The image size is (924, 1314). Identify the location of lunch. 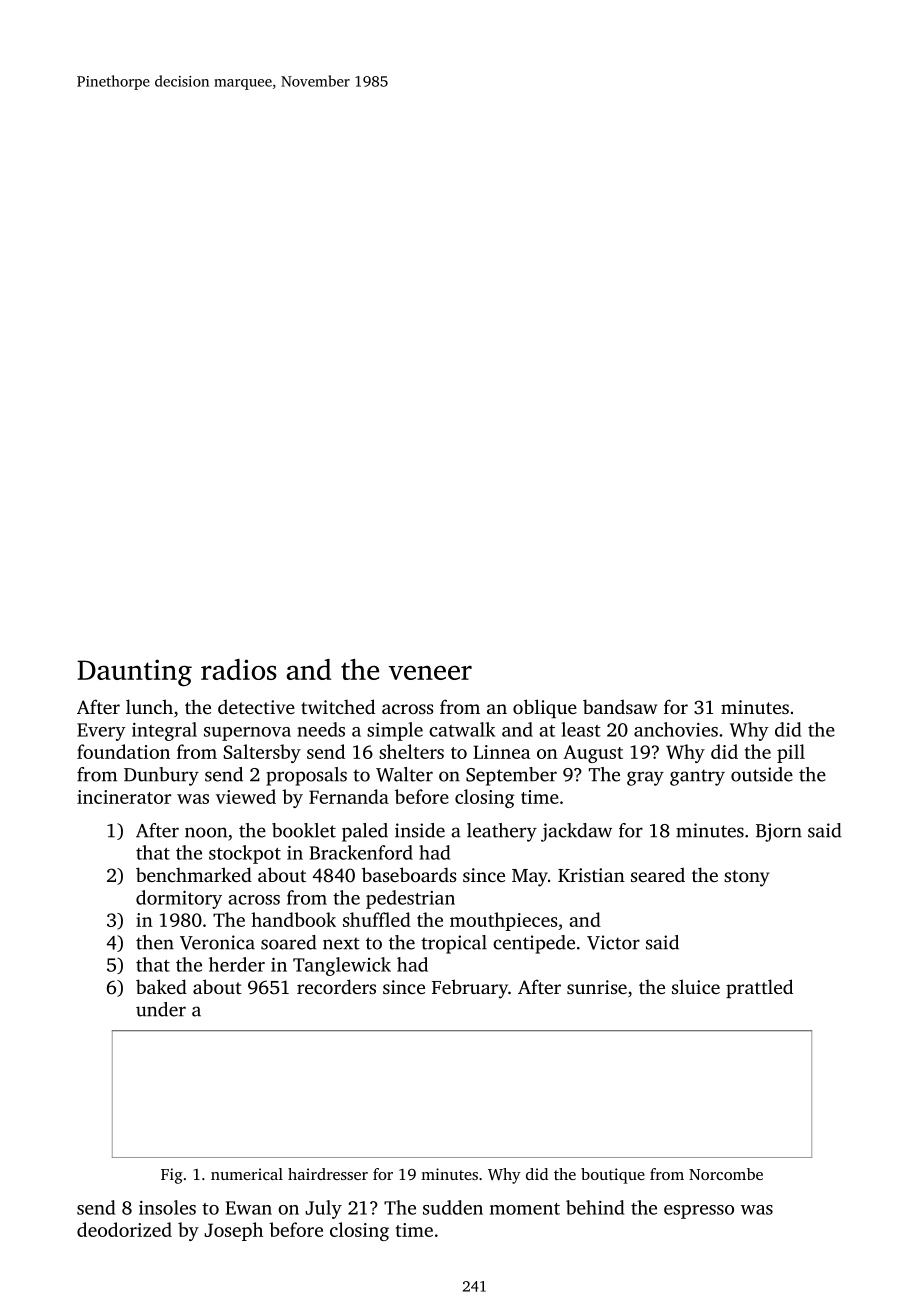
(149, 706).
